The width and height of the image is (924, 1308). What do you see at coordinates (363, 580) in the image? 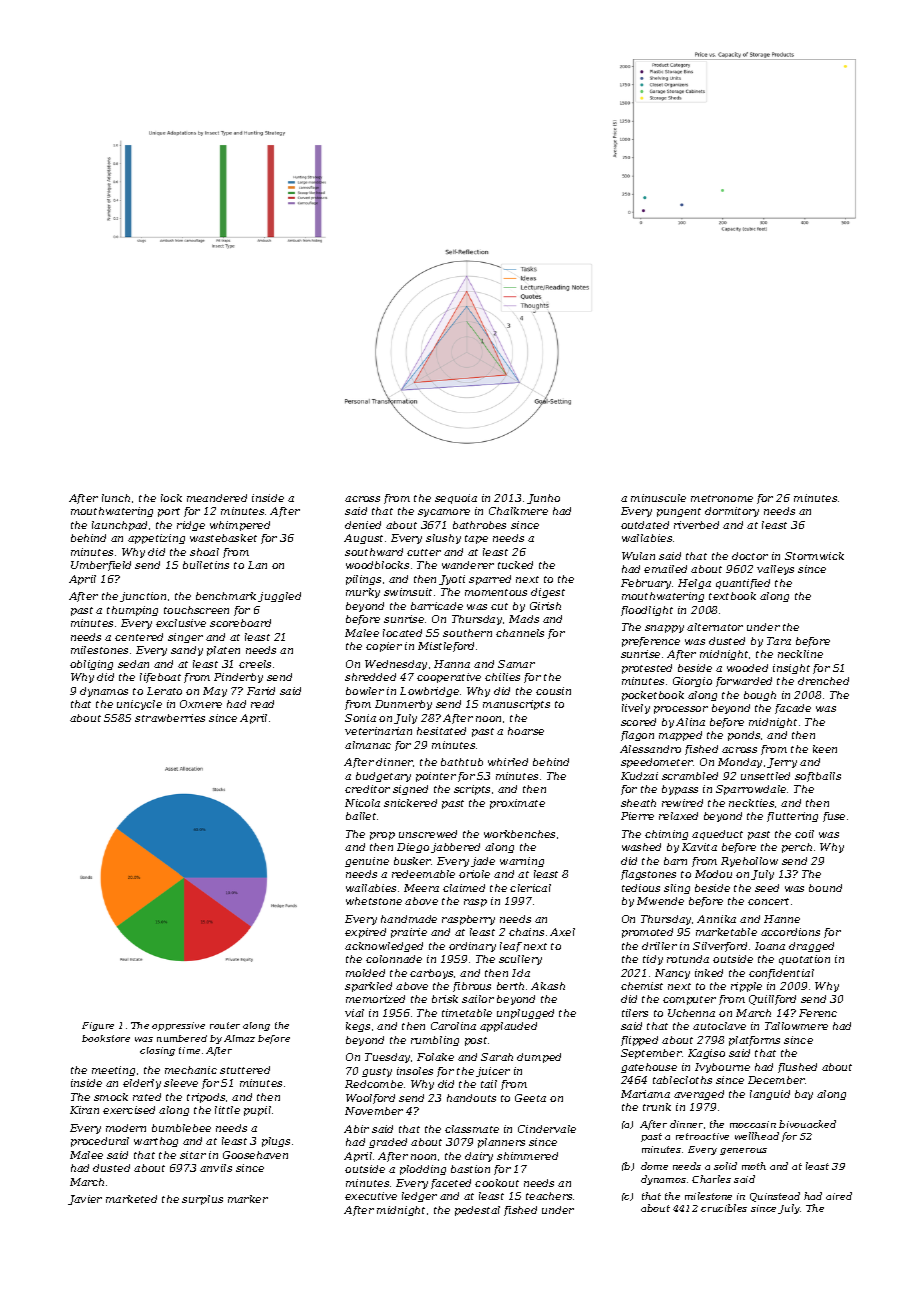
I see `pilings` at bounding box center [363, 580].
